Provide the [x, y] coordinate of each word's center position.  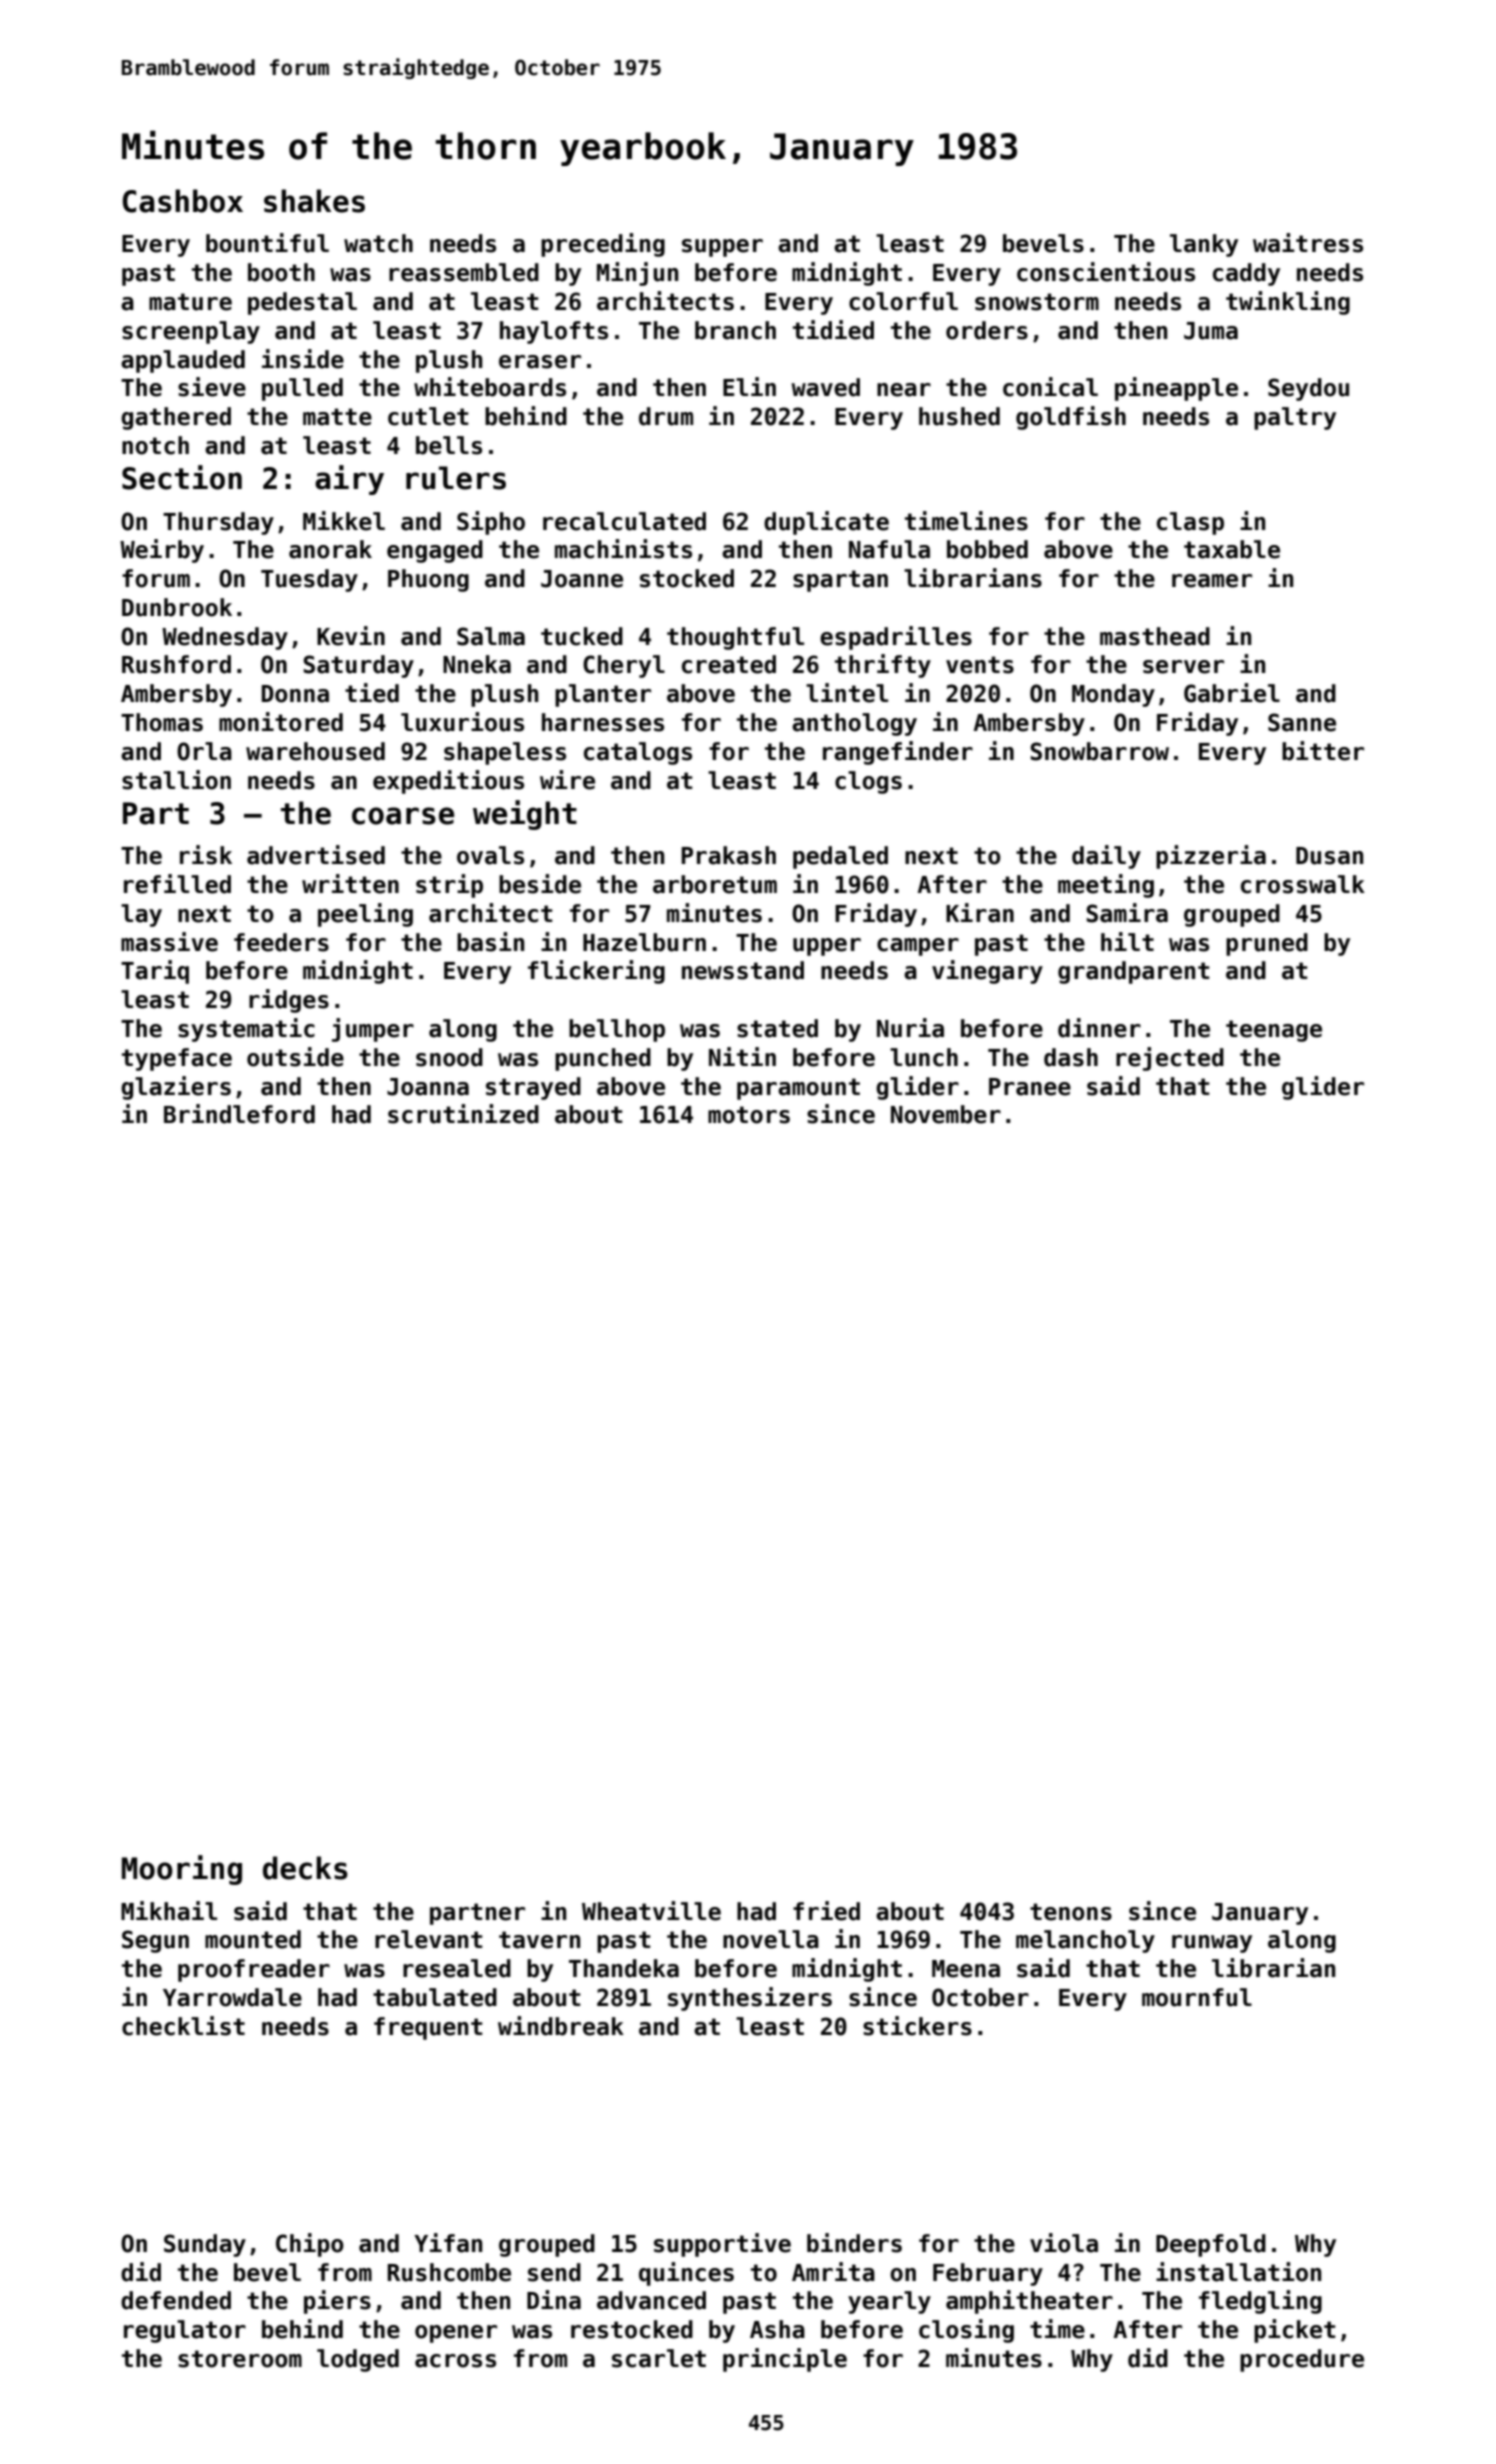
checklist [183, 2026]
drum [666, 416]
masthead [1155, 636]
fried [826, 1911]
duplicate [826, 523]
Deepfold [1211, 2245]
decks [305, 1868]
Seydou [1308, 389]
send [554, 2272]
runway [1212, 1944]
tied [372, 693]
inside [303, 359]
